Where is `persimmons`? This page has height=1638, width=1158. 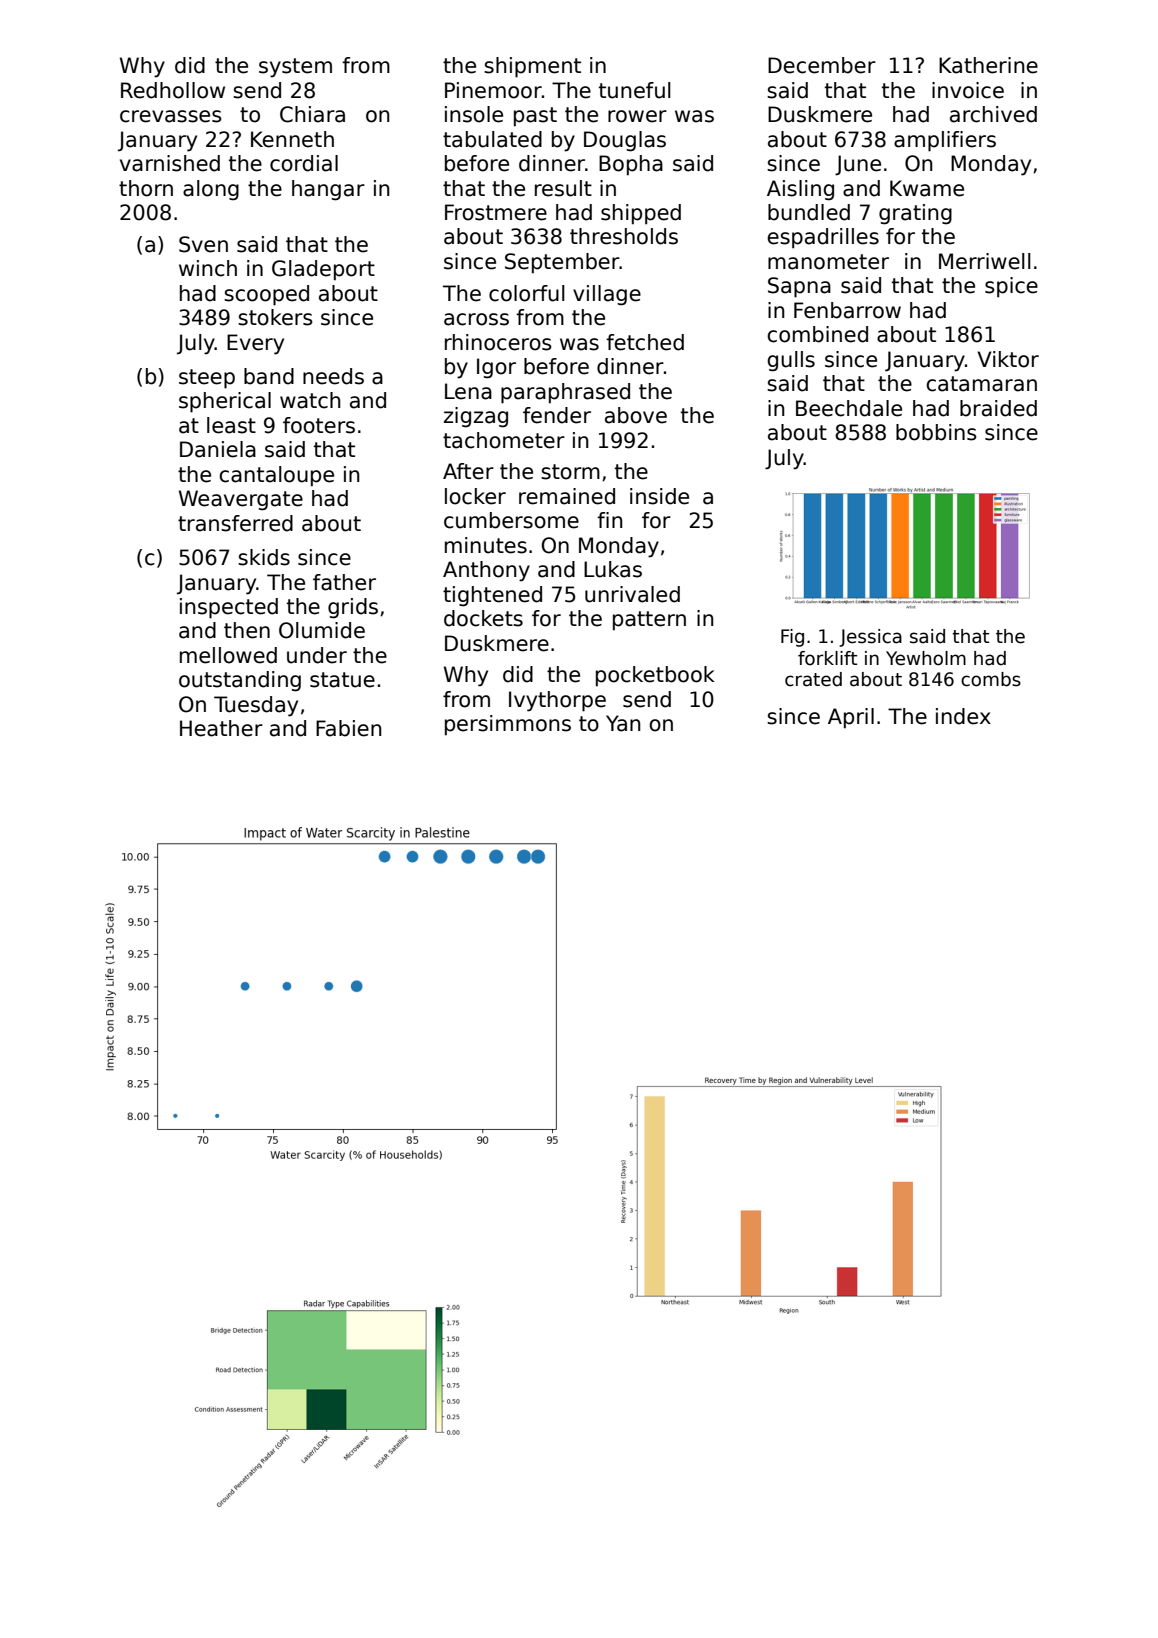 persimmons is located at coordinates (508, 725).
